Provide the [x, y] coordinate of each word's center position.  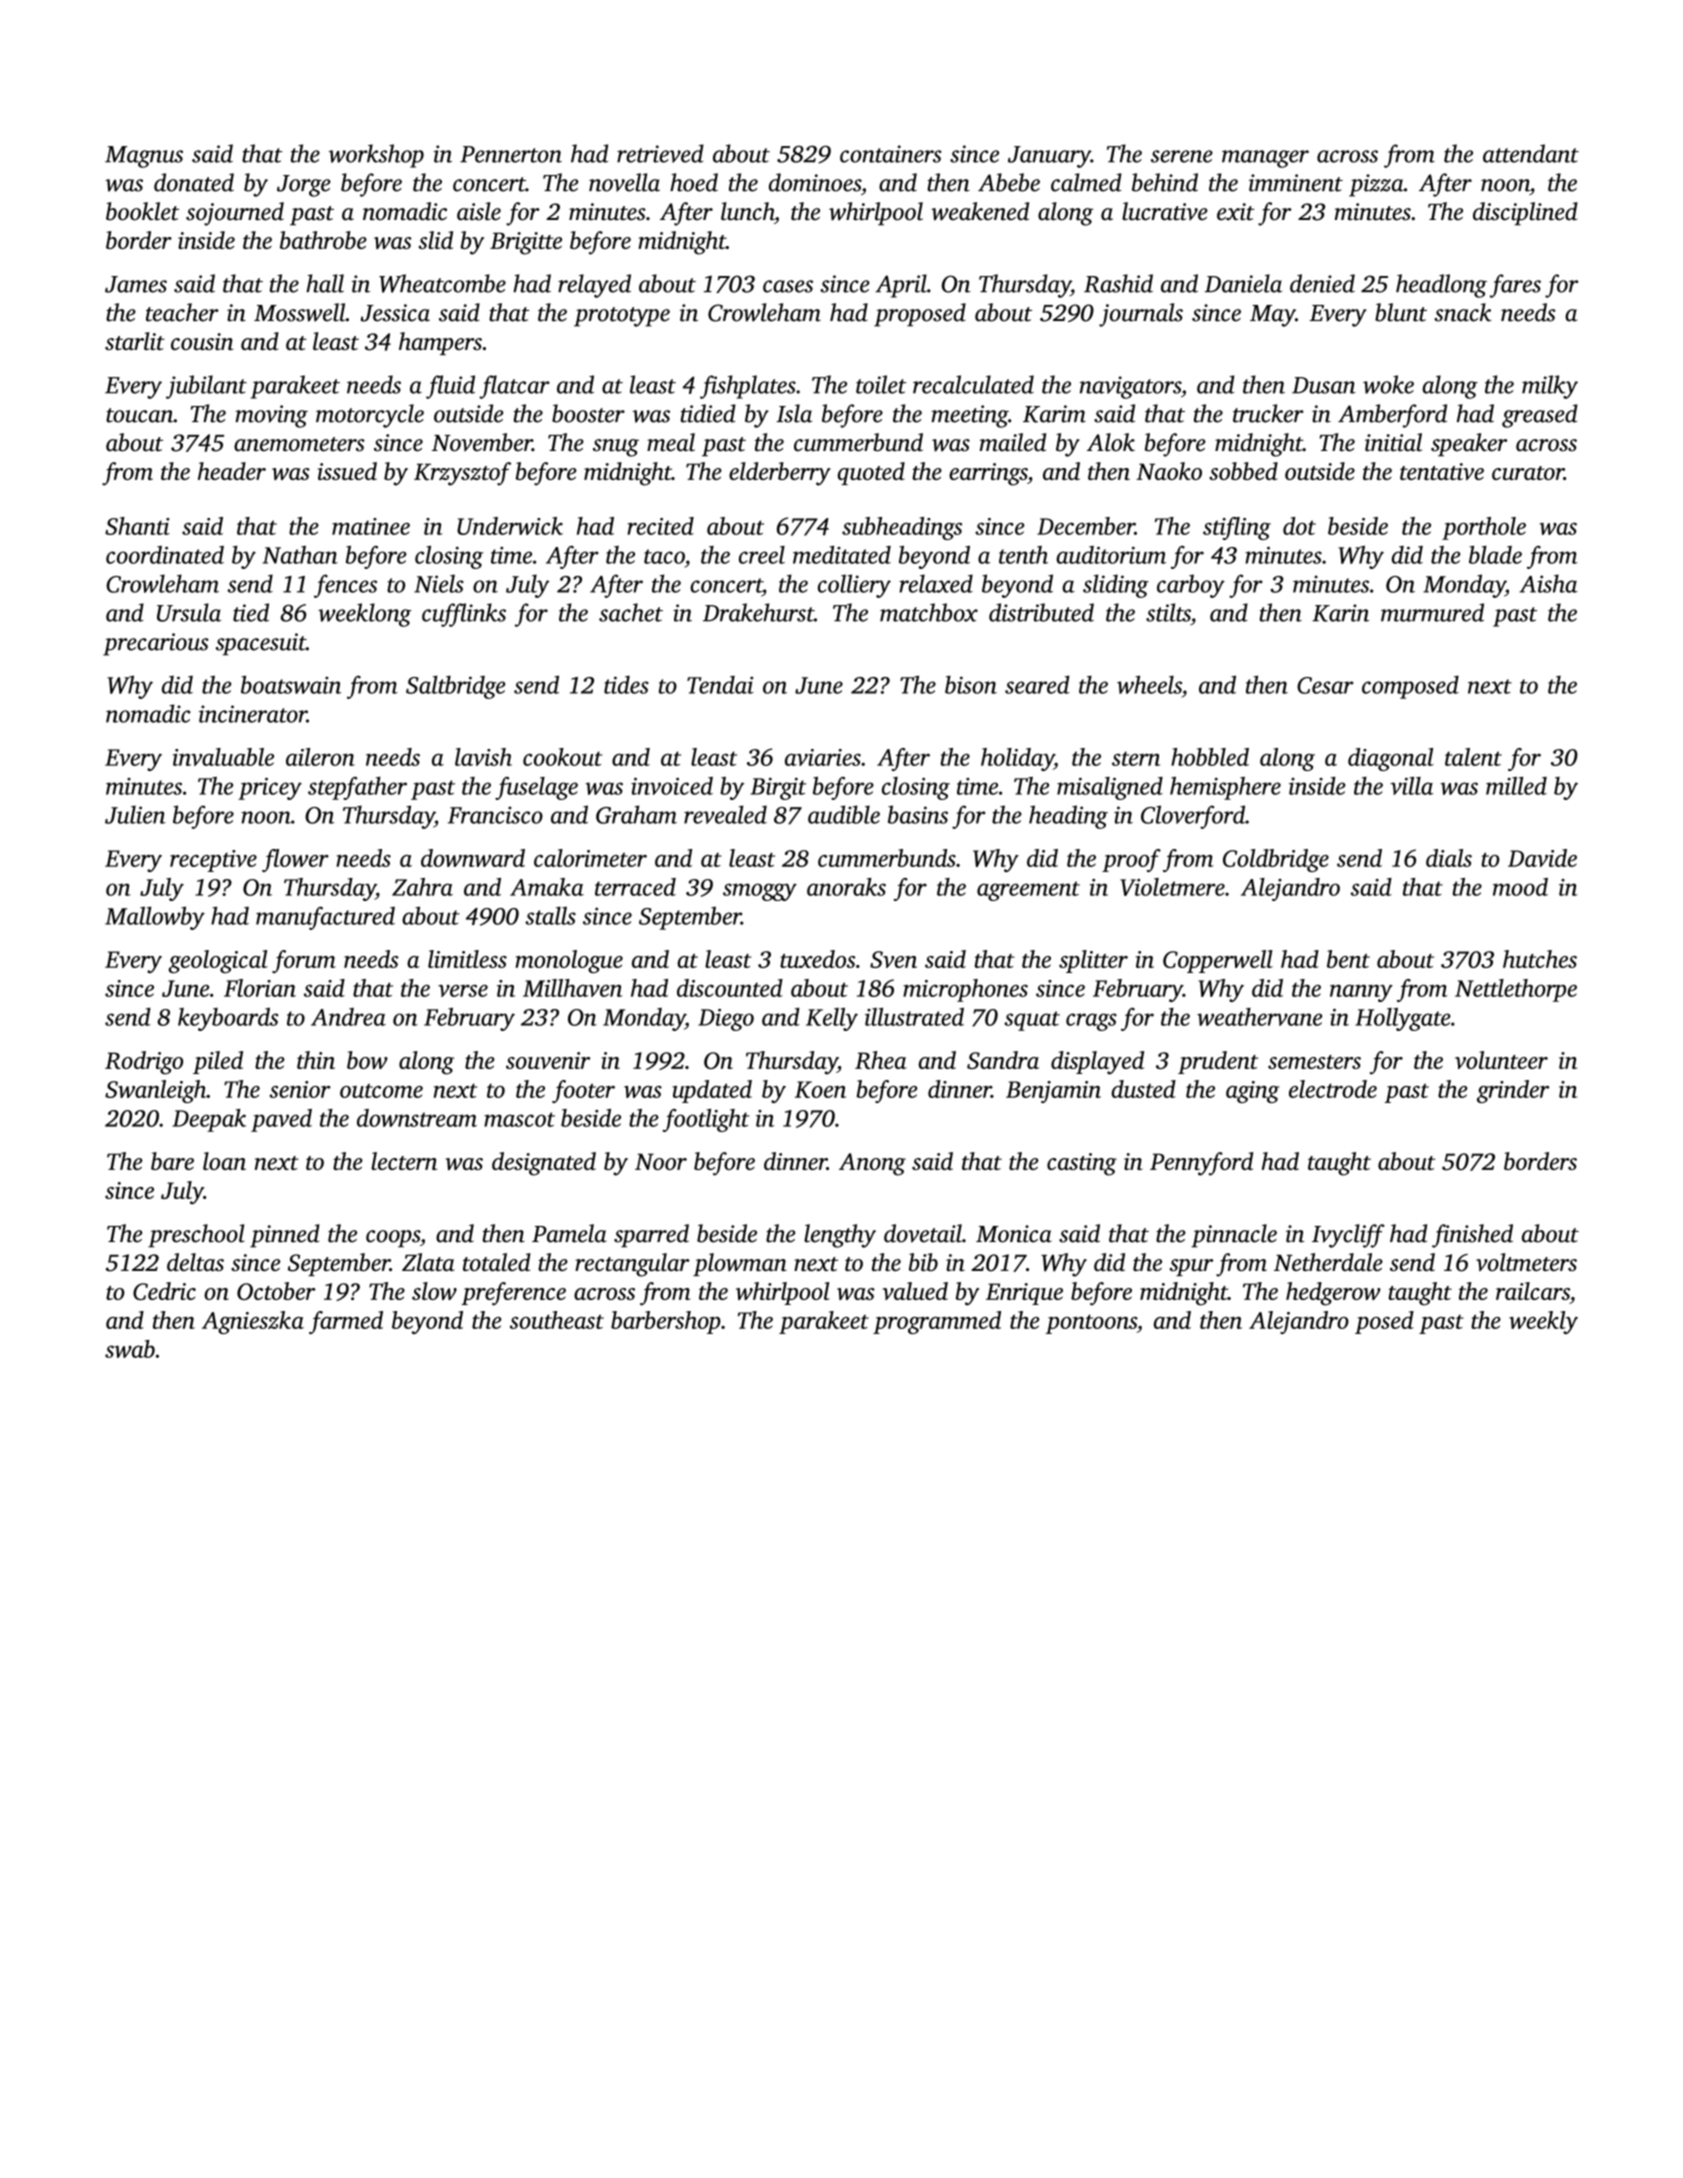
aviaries [823, 757]
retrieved [660, 153]
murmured [1432, 612]
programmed [937, 1322]
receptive [213, 861]
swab [130, 1349]
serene [1182, 156]
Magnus [144, 157]
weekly [1543, 1322]
